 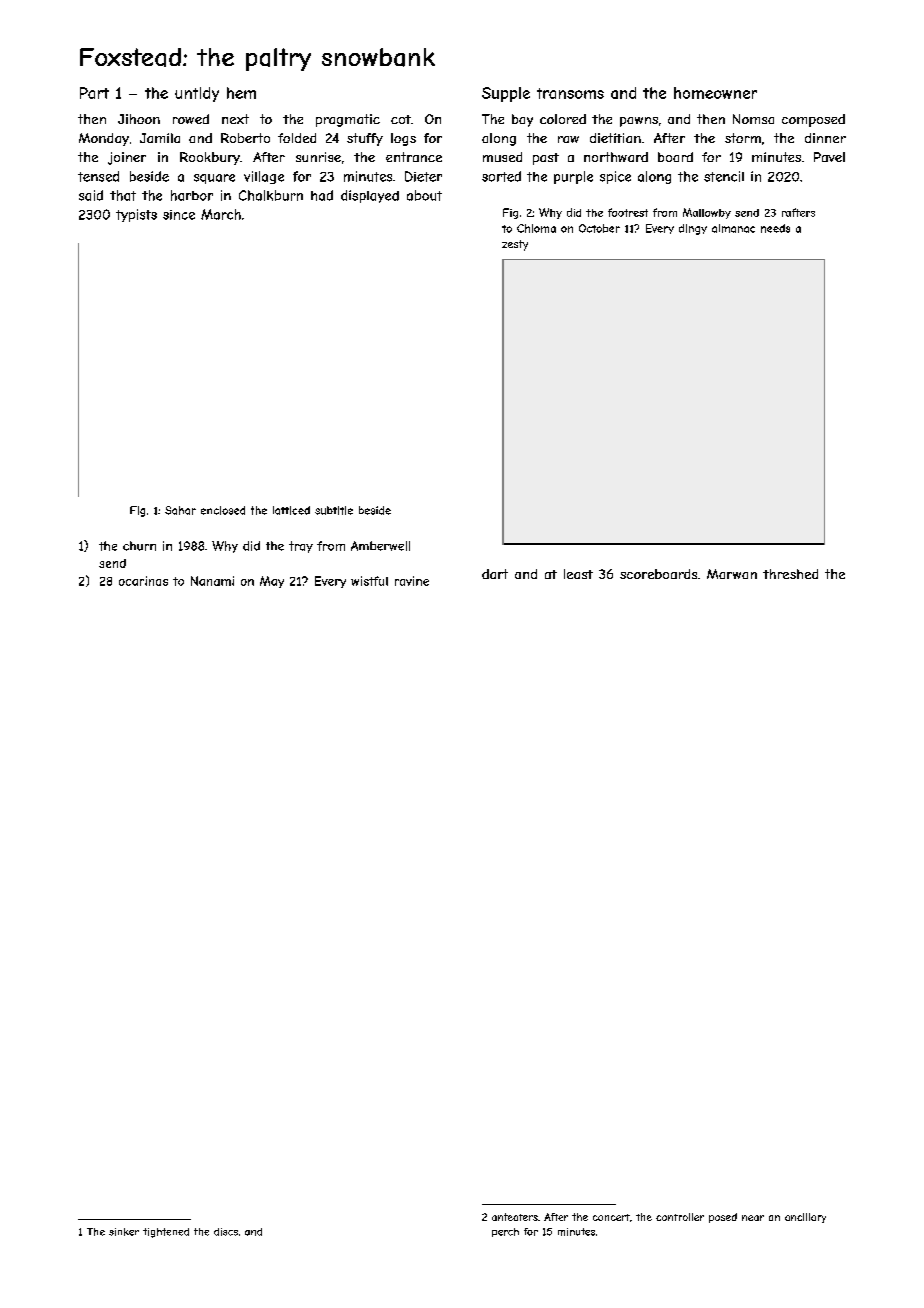 I want to click on Part, so click(x=94, y=93).
